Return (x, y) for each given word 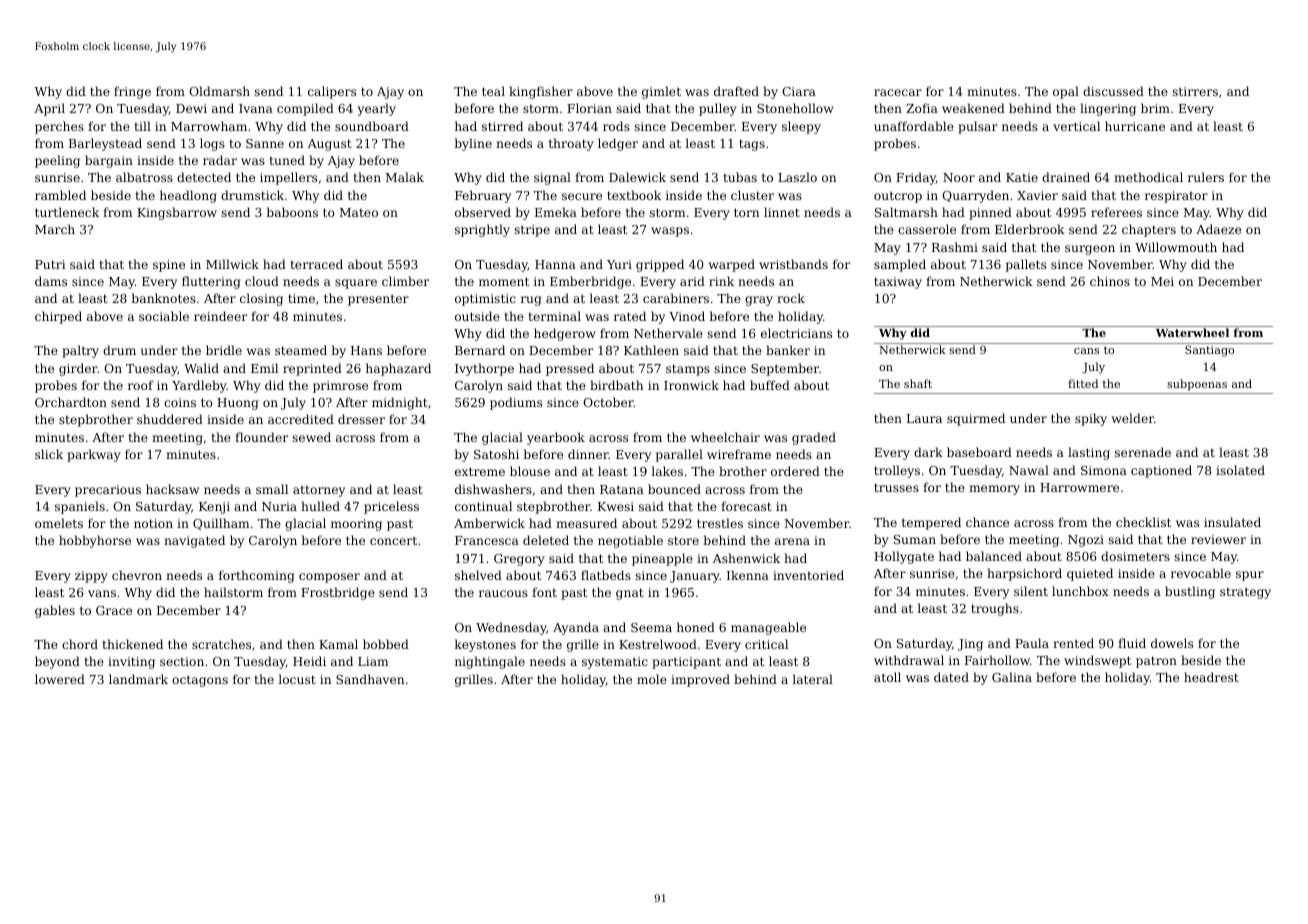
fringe (132, 92)
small (272, 489)
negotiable (630, 541)
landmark (138, 679)
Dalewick (637, 177)
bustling (1190, 592)
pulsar (978, 127)
